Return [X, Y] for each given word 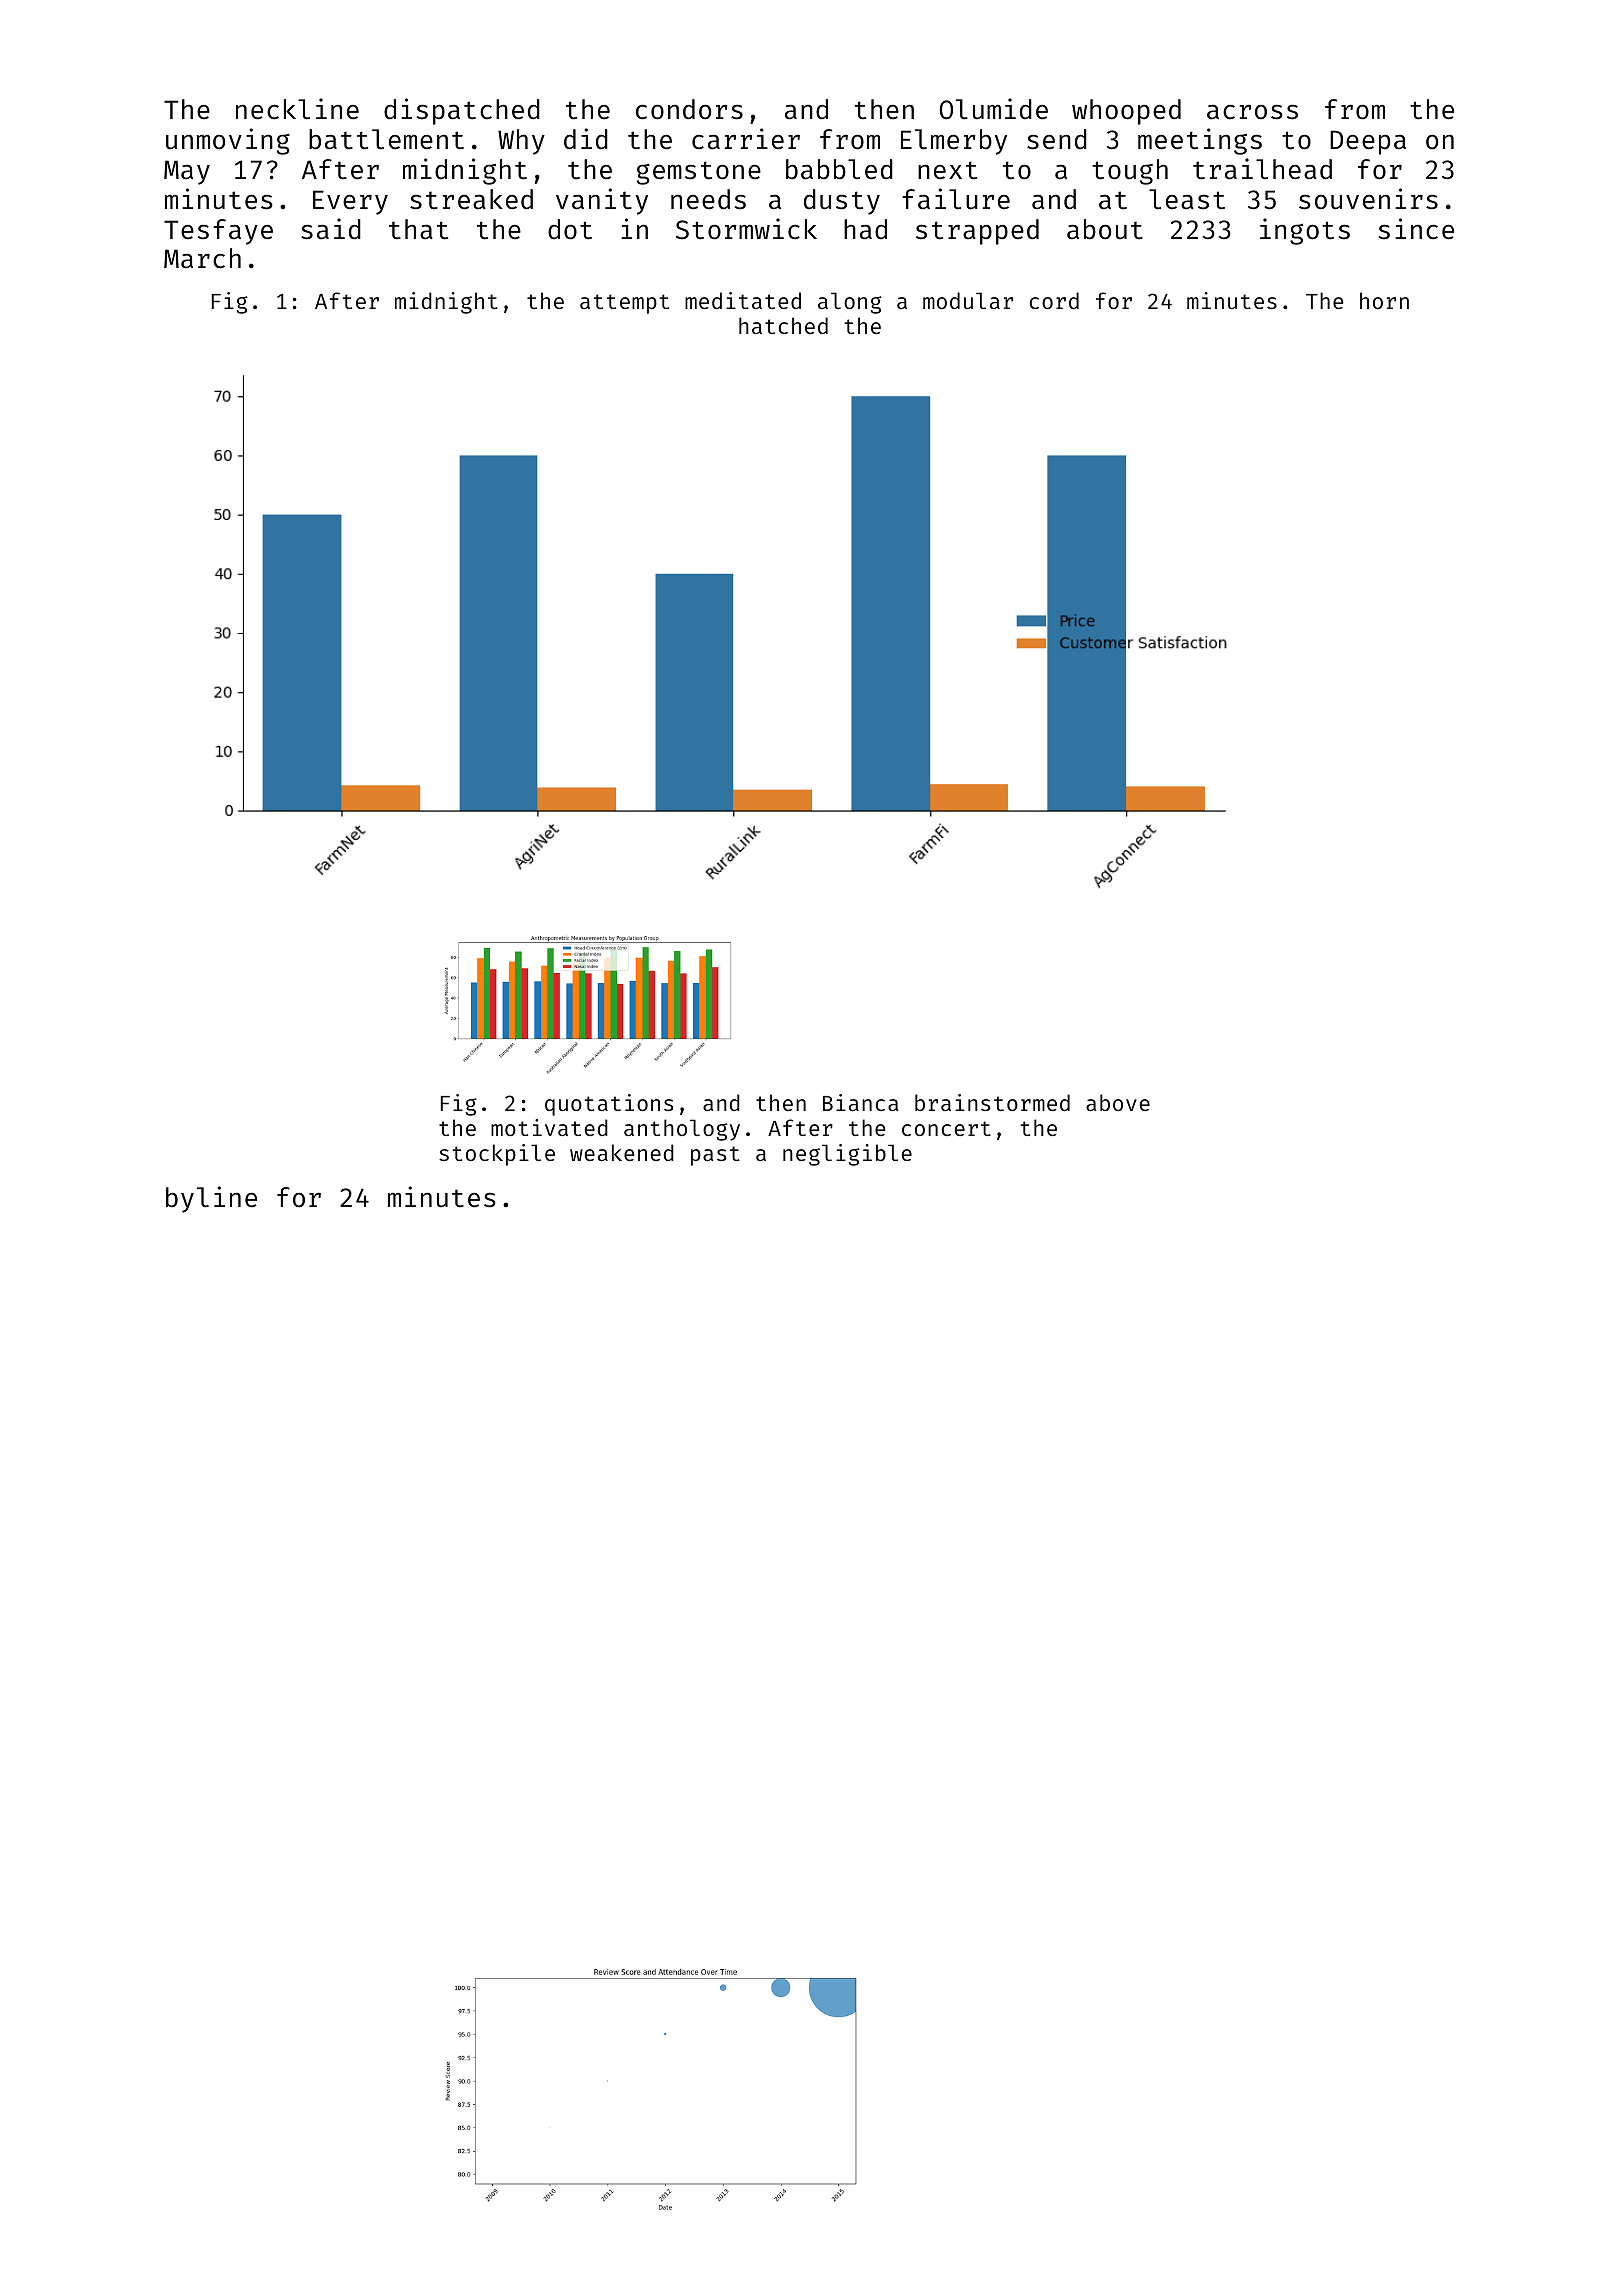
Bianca [861, 1102]
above [1118, 1102]
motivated [549, 1127]
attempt [624, 304]
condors [689, 109]
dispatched [462, 111]
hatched [783, 325]
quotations [609, 1105]
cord [1054, 300]
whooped [1126, 112]
